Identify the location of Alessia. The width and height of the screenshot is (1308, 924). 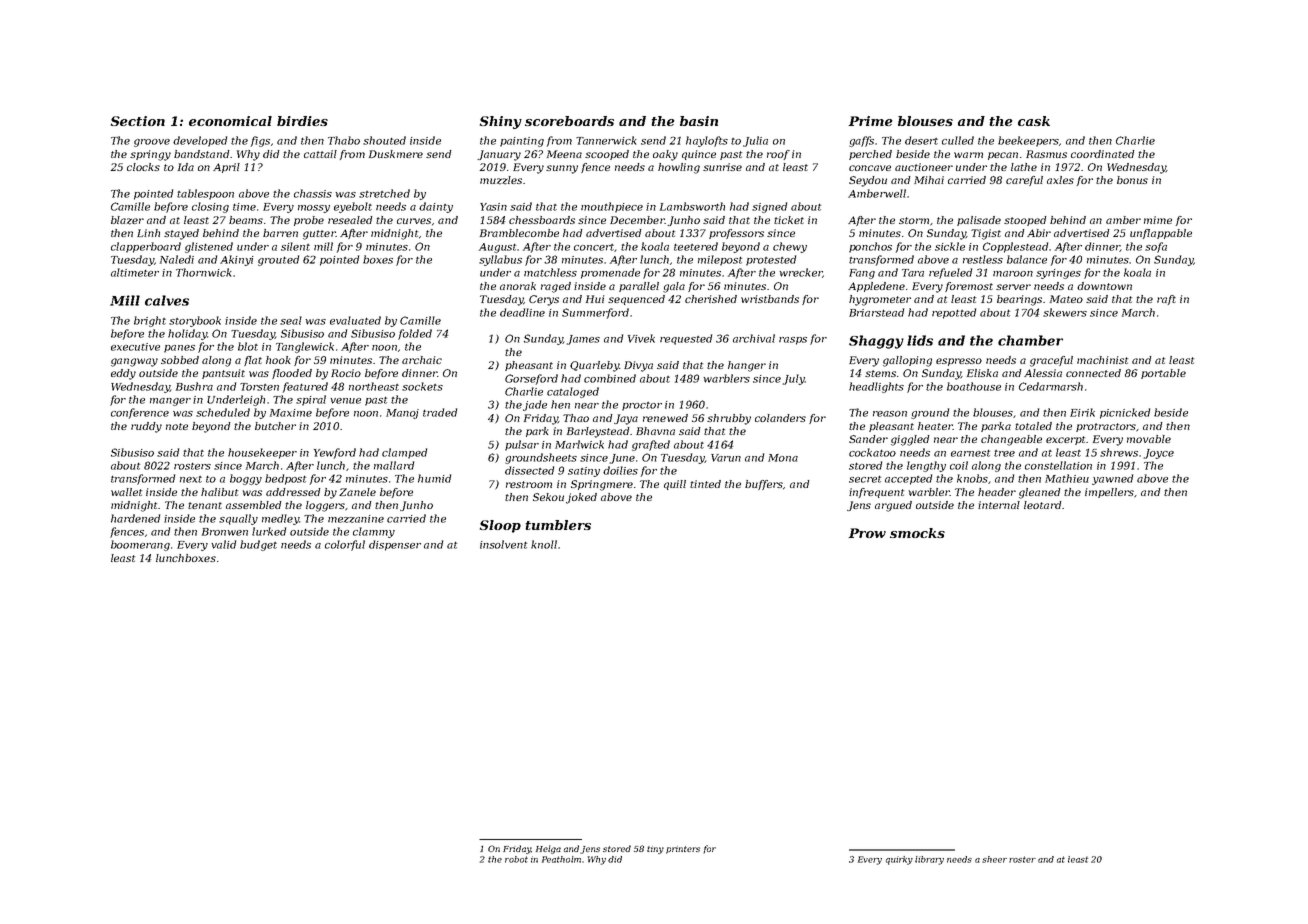
(1043, 373).
